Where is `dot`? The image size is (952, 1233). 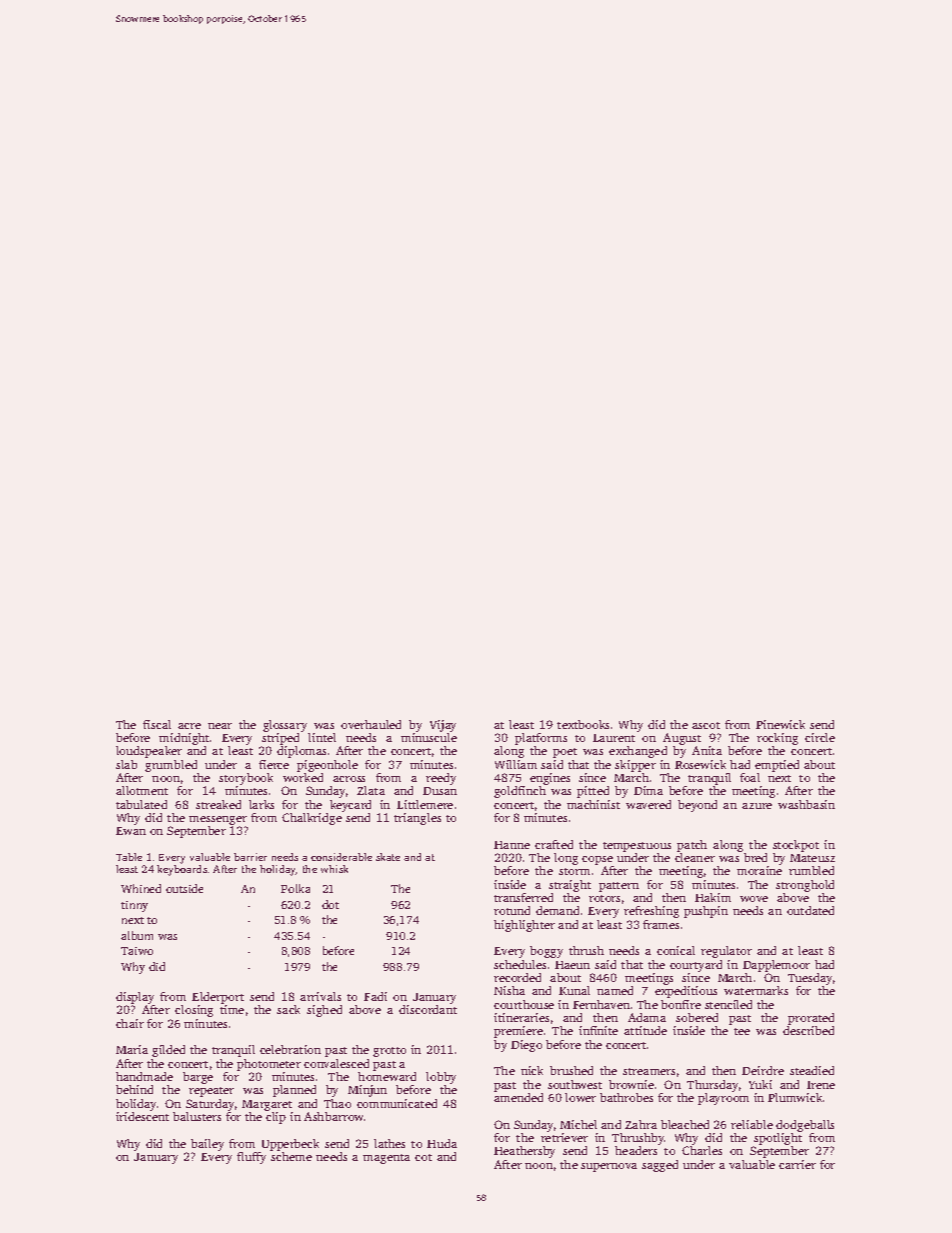 dot is located at coordinates (330, 904).
